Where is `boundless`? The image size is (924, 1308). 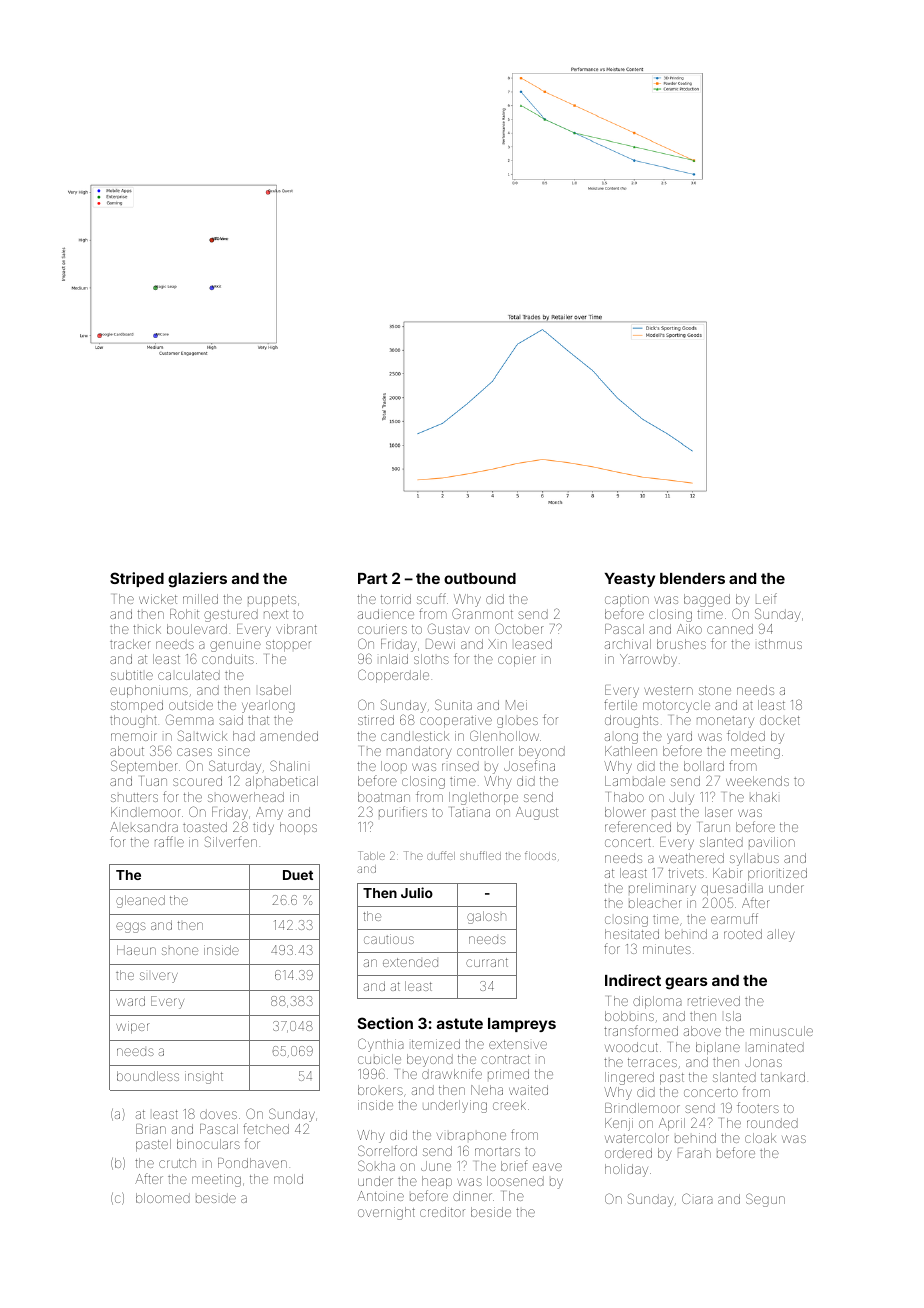
boundless is located at coordinates (148, 1076).
